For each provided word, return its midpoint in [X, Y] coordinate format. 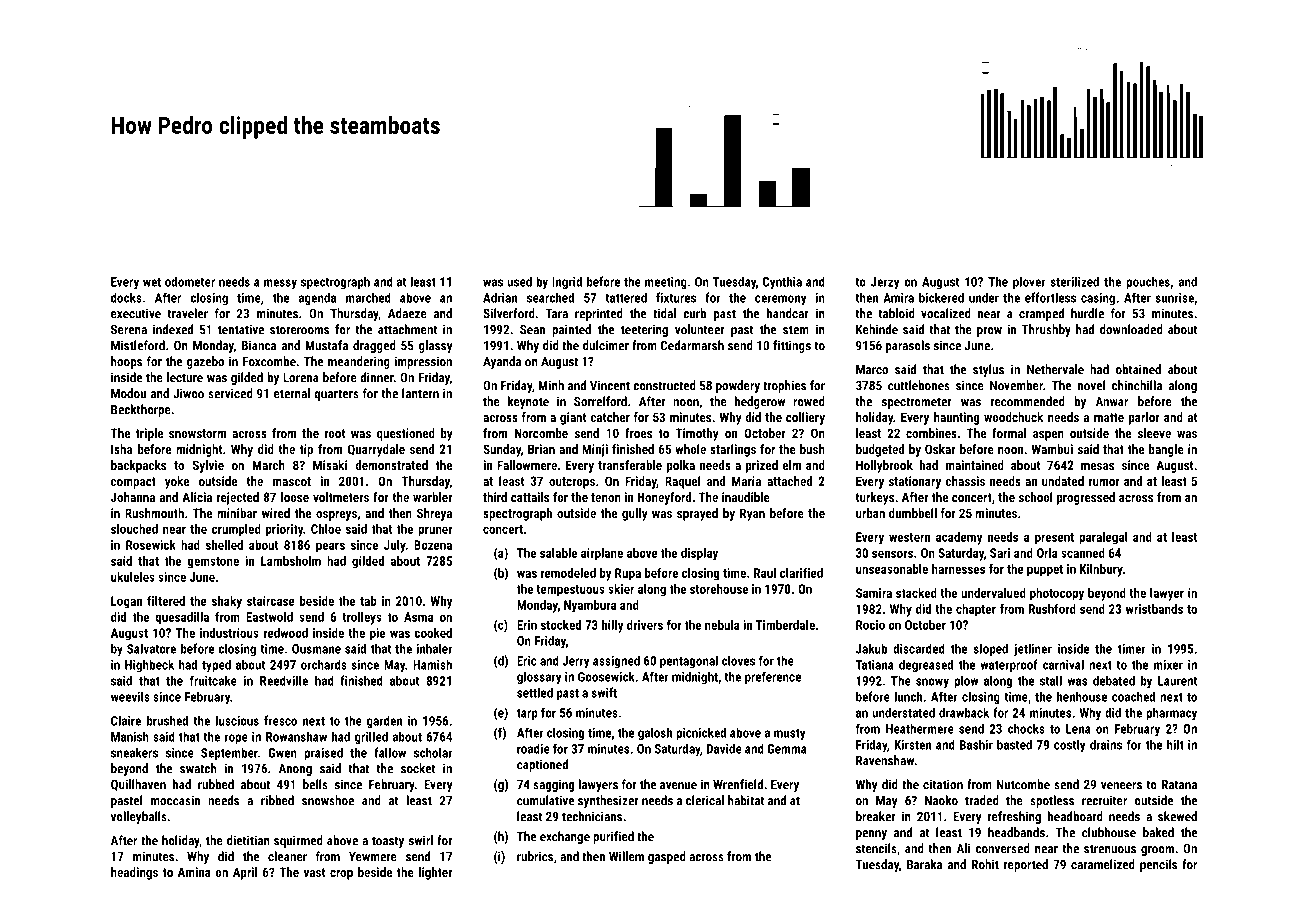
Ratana [1179, 785]
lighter [435, 873]
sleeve [1154, 433]
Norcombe [541, 433]
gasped [667, 857]
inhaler [434, 648]
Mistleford [138, 345]
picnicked [701, 733]
